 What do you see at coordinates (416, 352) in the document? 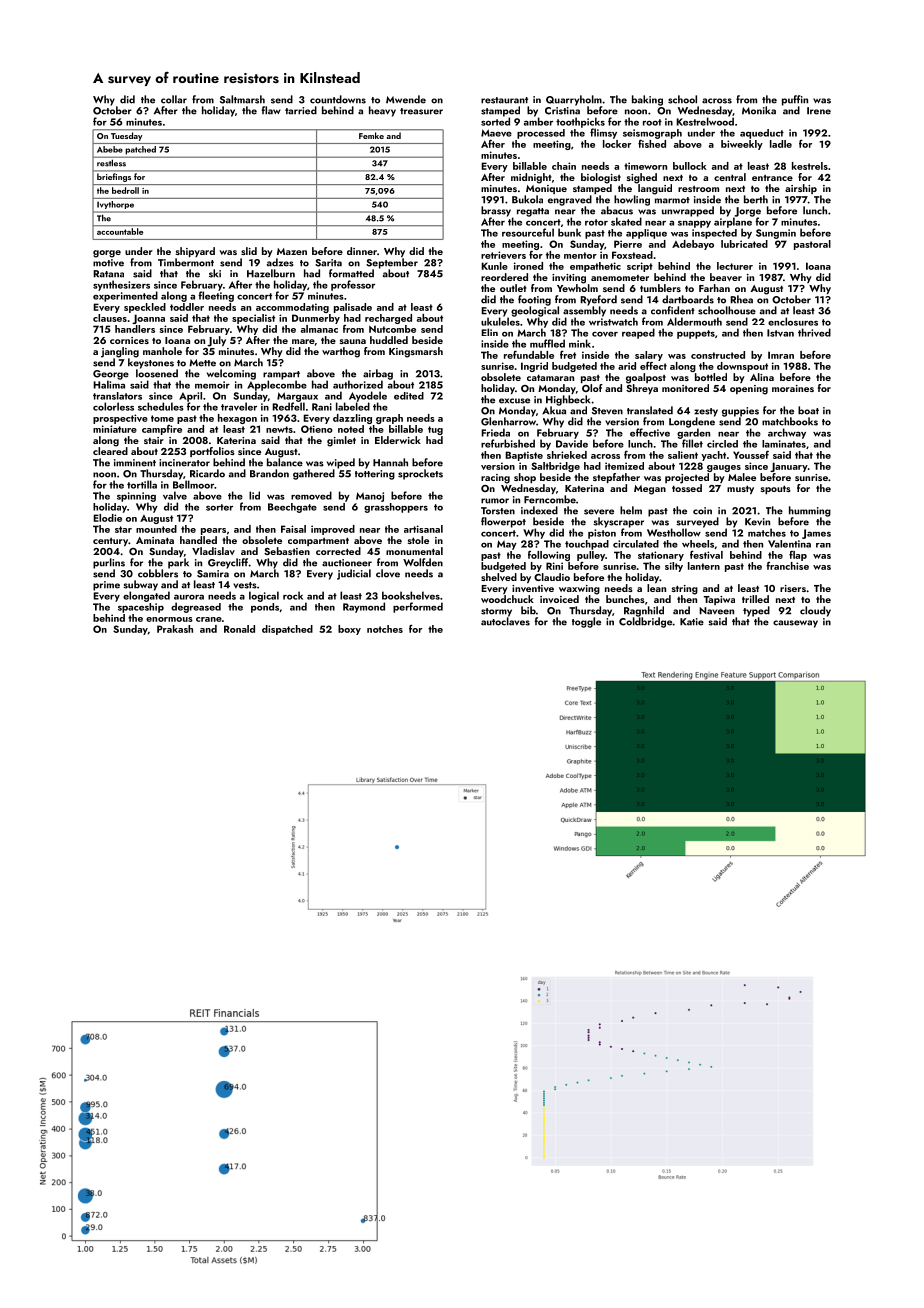
I see `Kingsmarsh` at bounding box center [416, 352].
